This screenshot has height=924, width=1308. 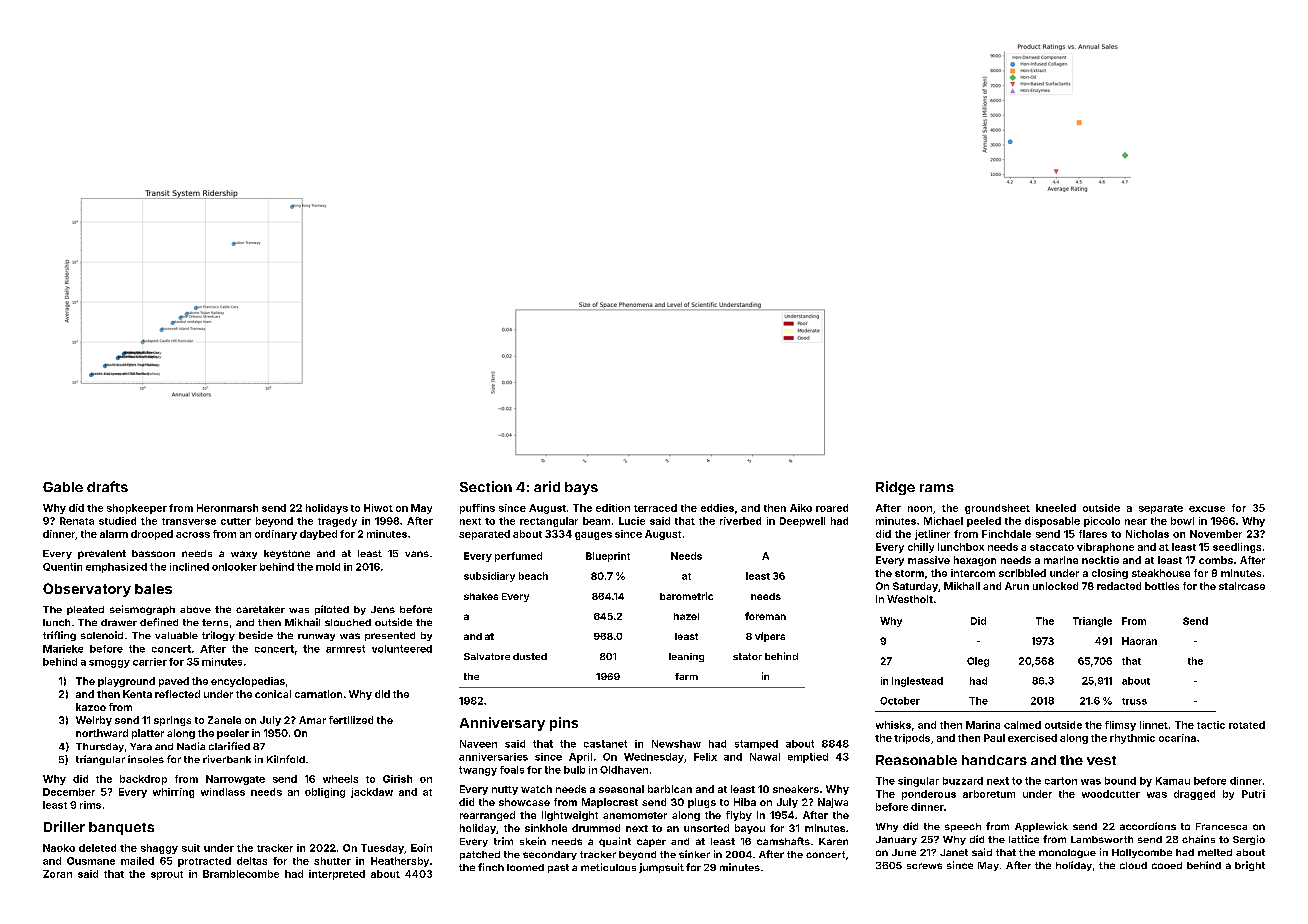 What do you see at coordinates (229, 746) in the screenshot?
I see `clarified` at bounding box center [229, 746].
